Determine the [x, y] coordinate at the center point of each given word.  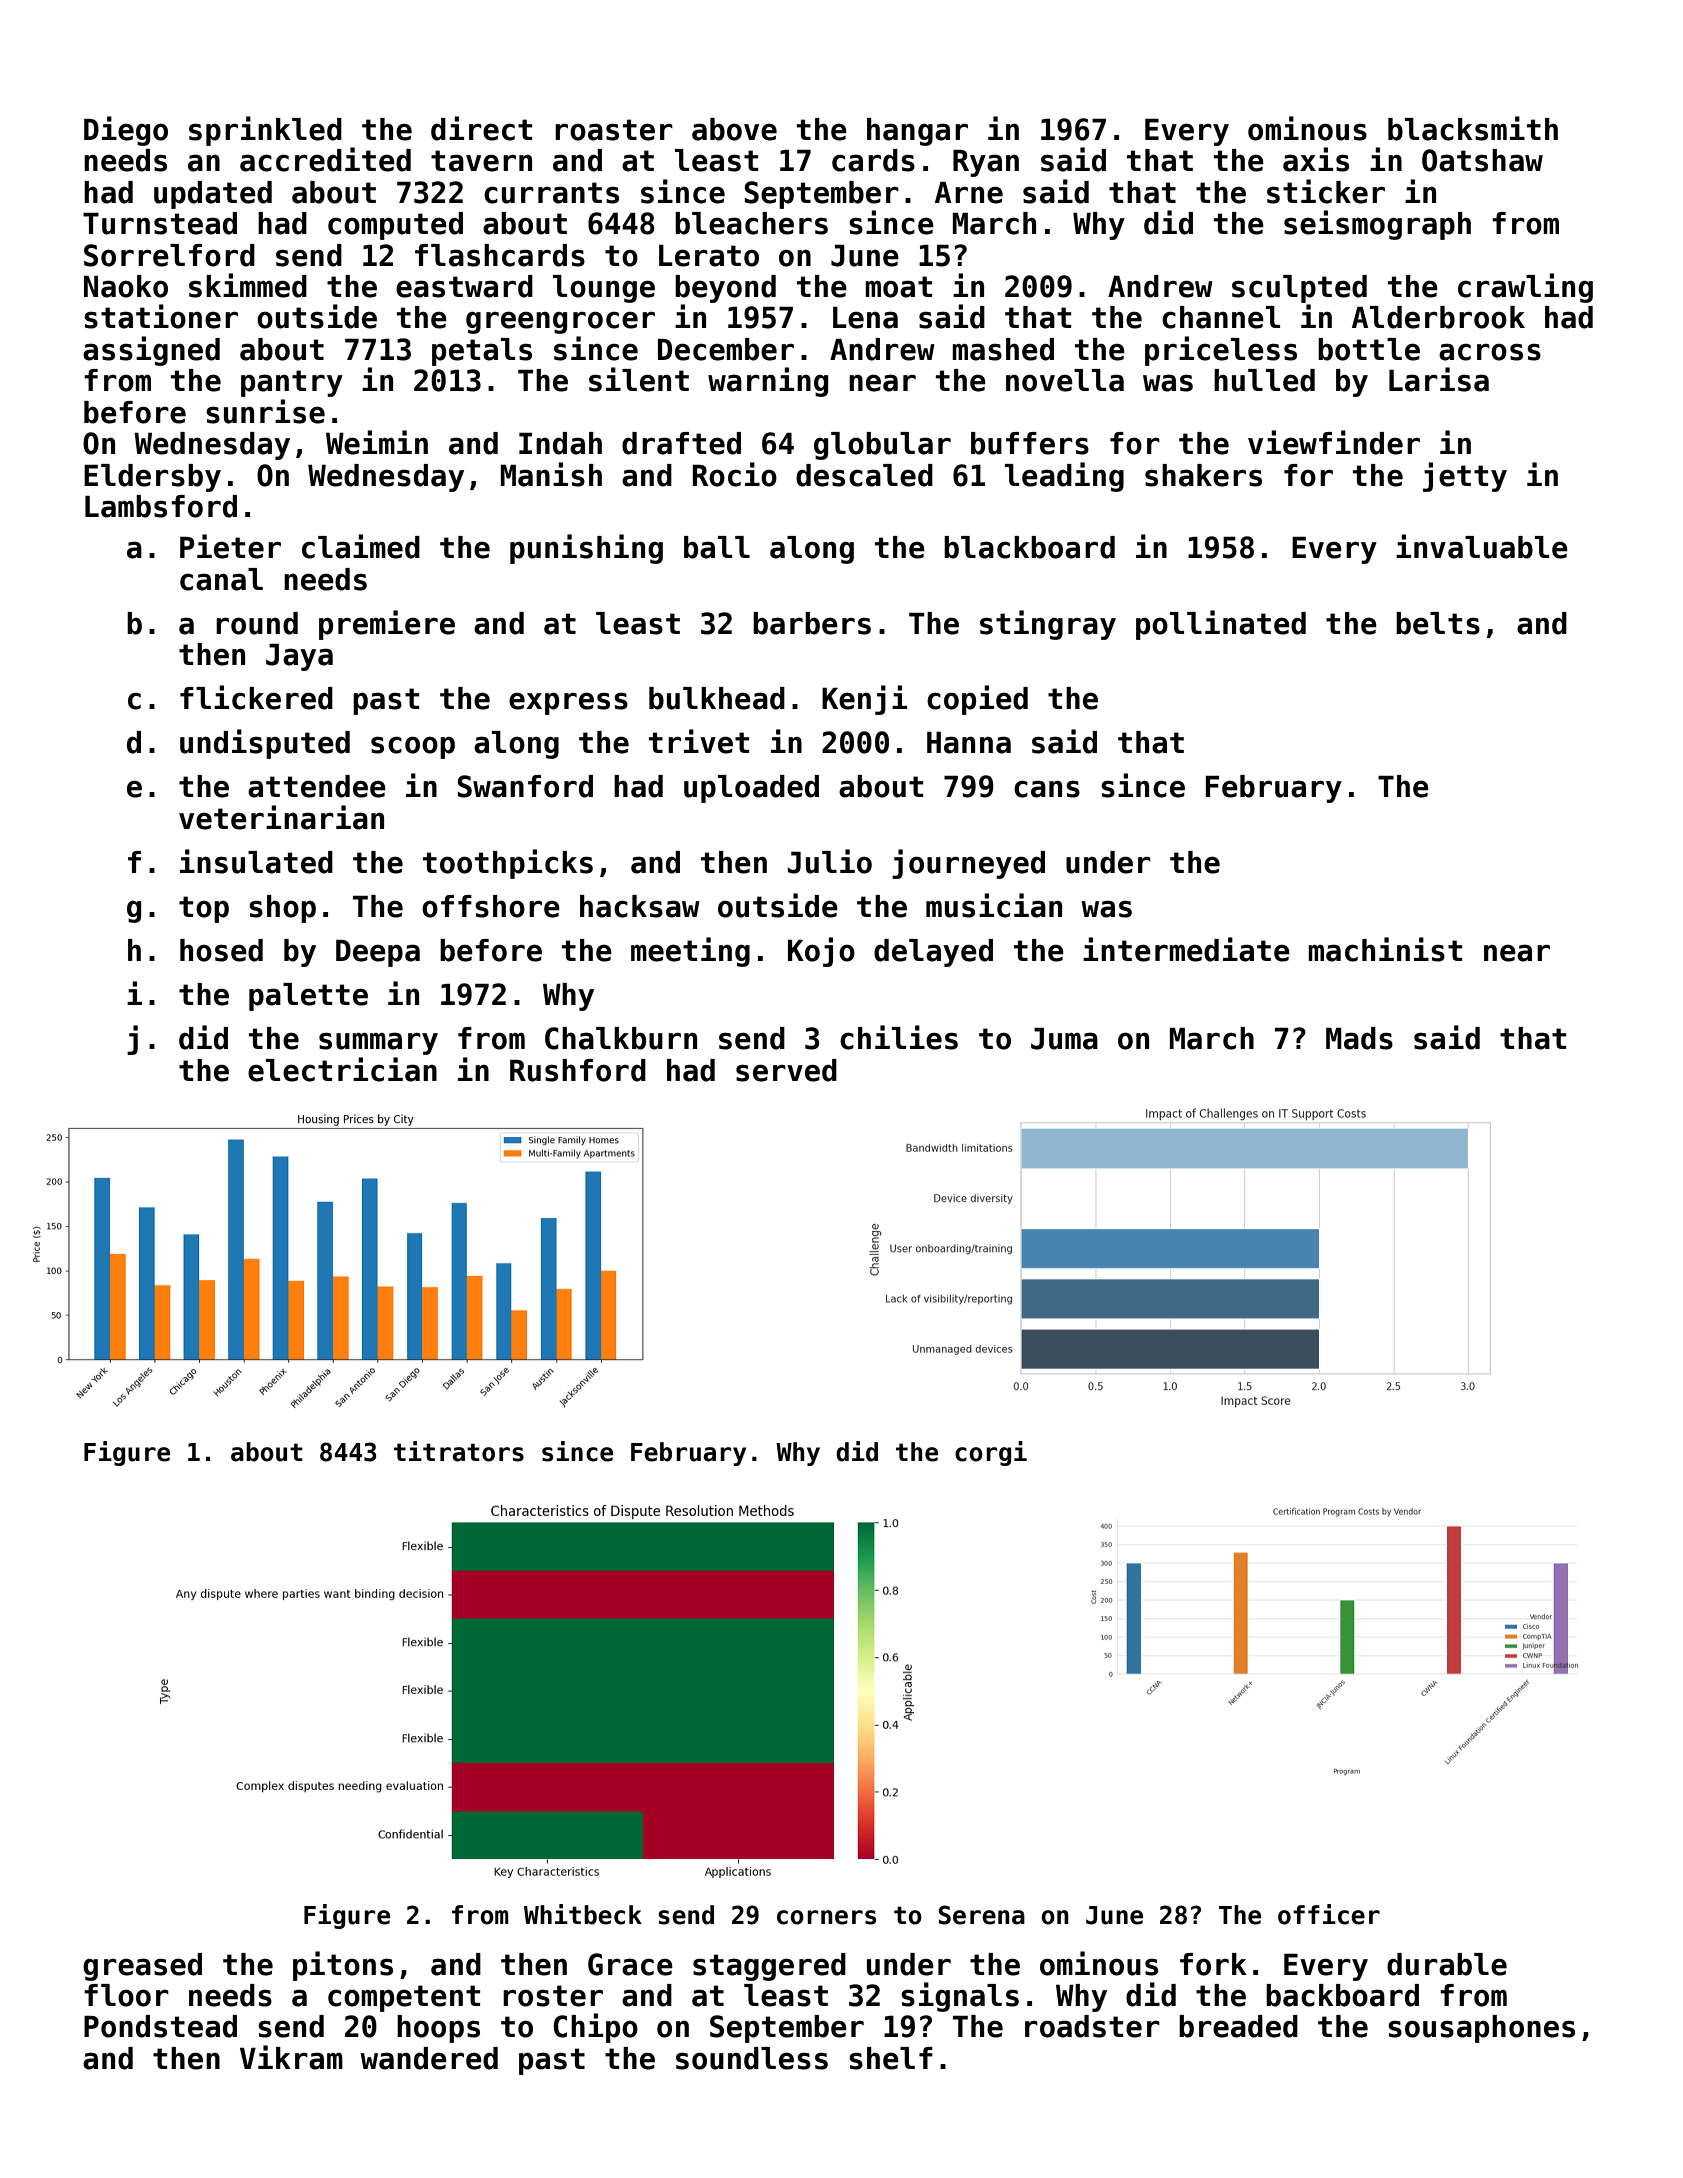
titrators [459, 1451]
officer [1329, 1914]
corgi [991, 1453]
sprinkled [265, 131]
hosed [221, 950]
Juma [1064, 1039]
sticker [1326, 191]
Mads [1359, 1038]
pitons [343, 1966]
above [734, 129]
